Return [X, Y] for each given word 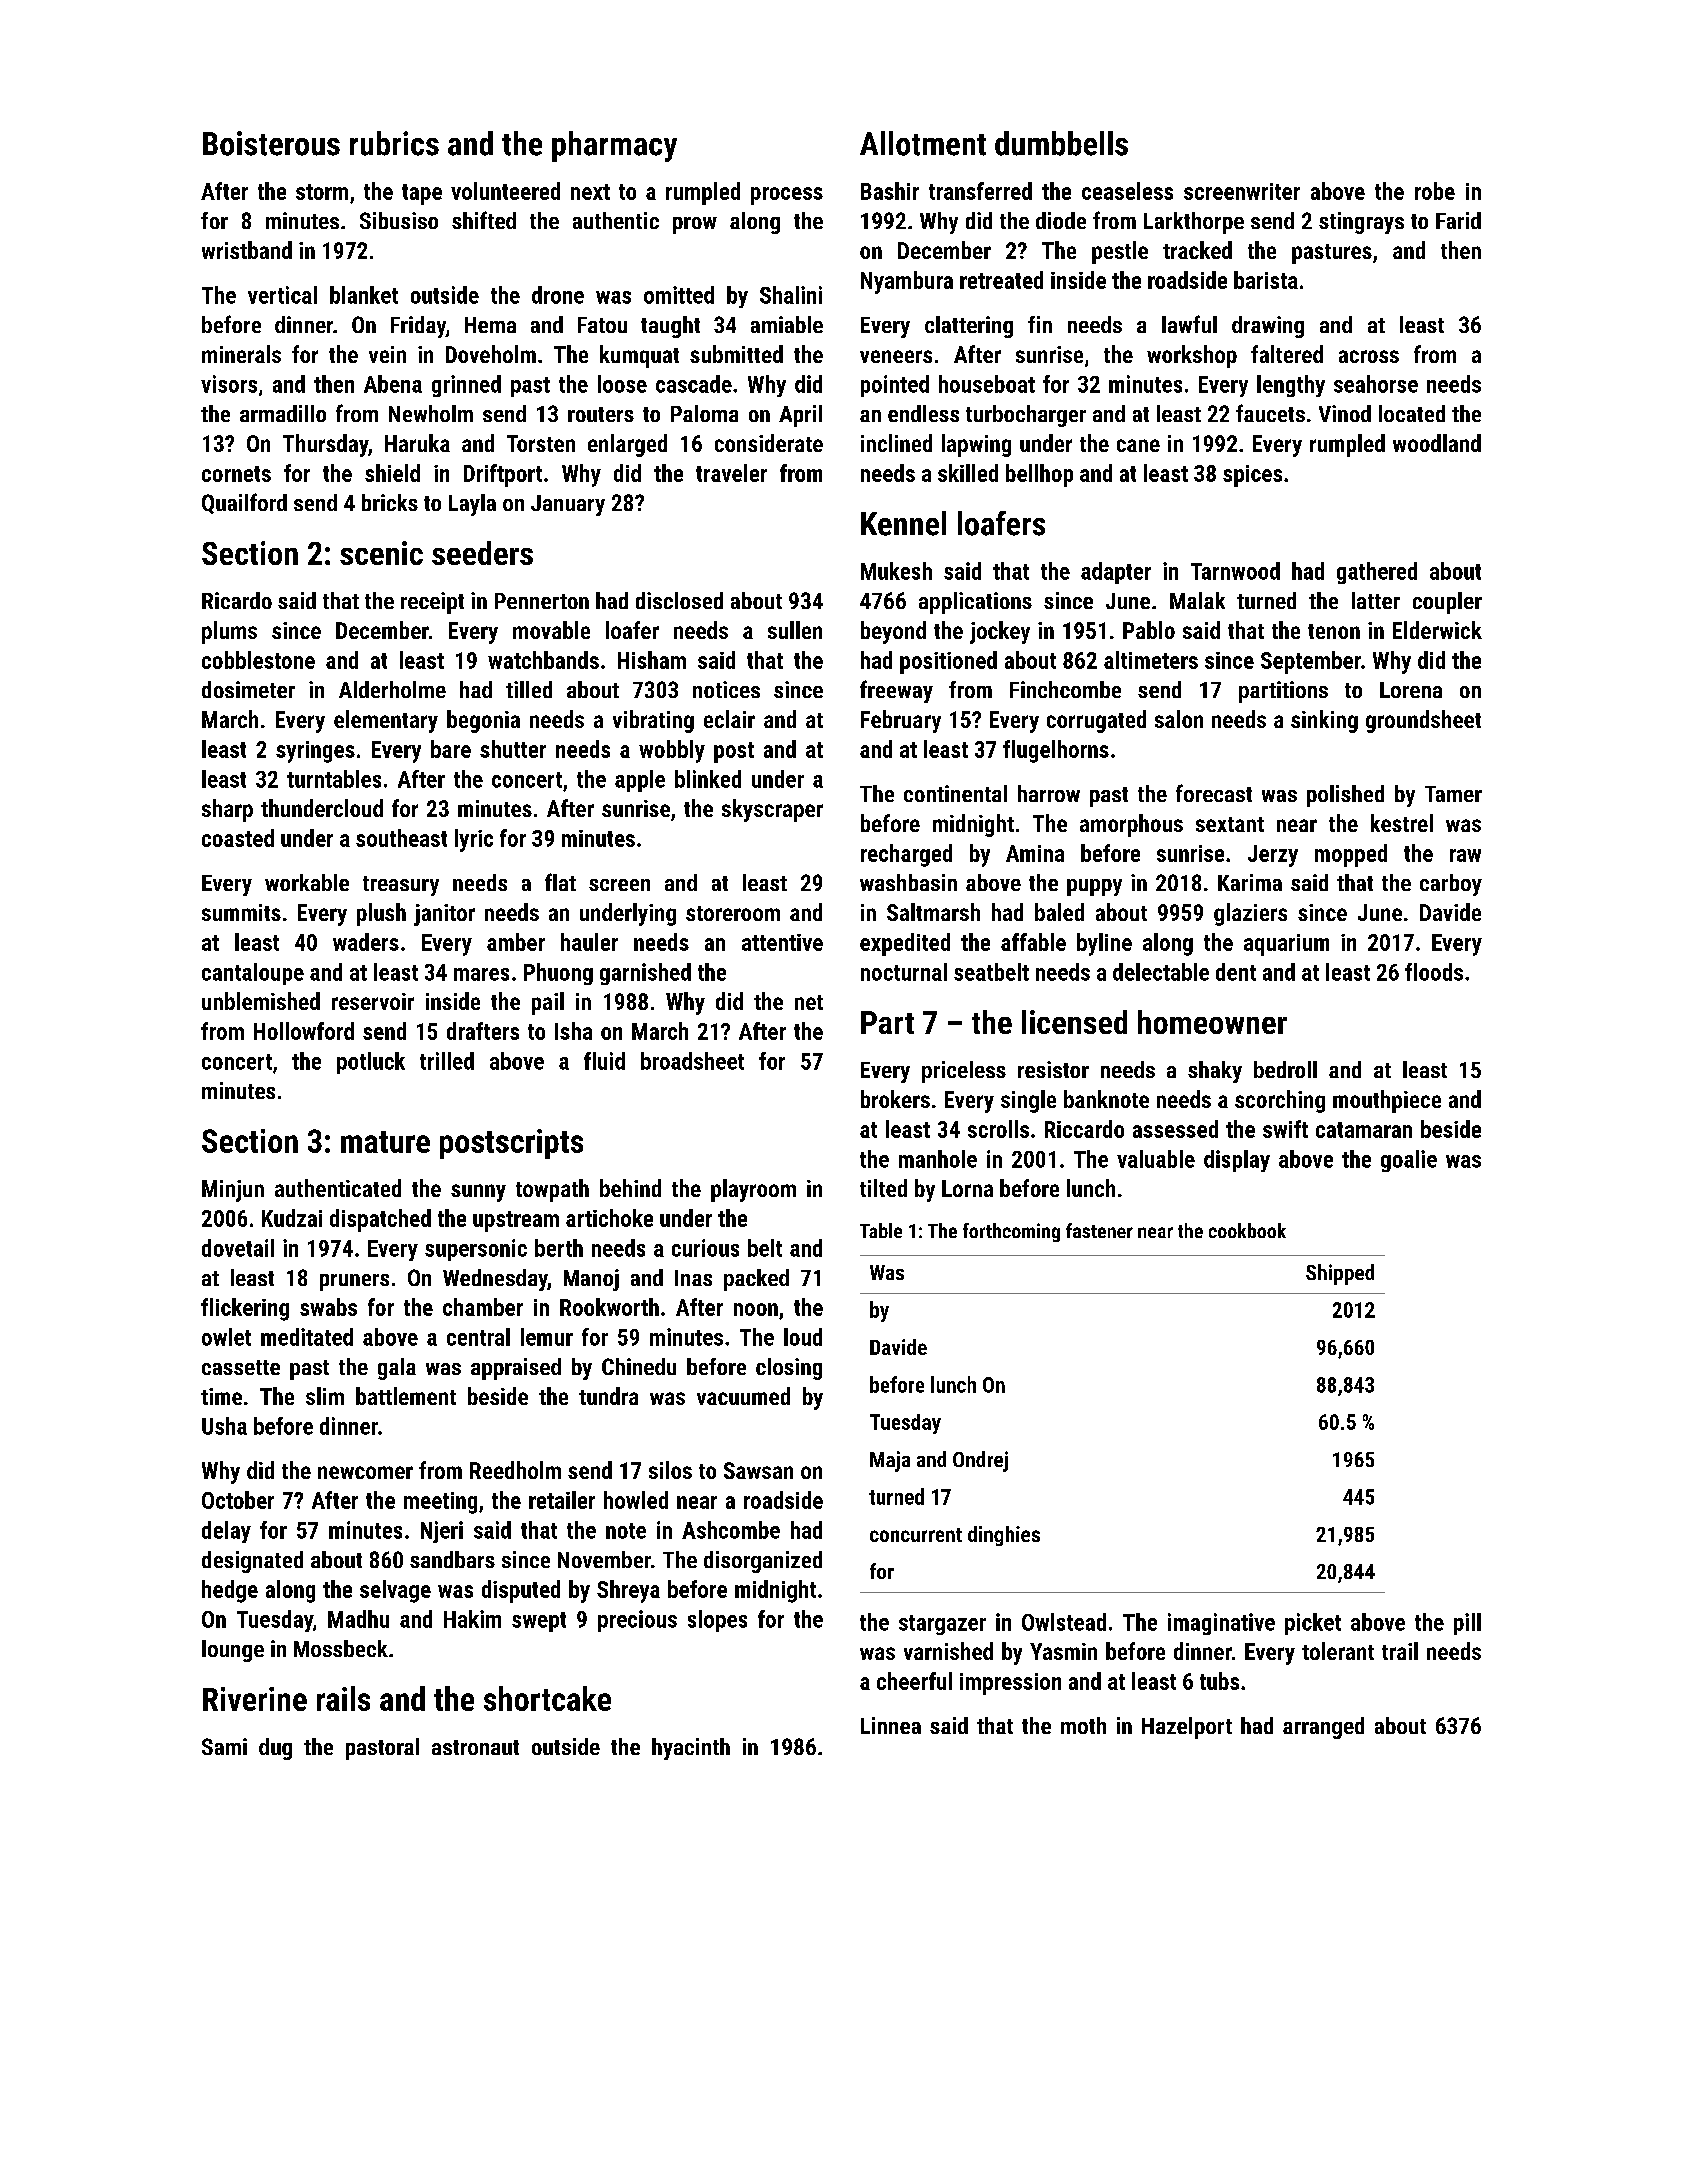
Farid [1458, 220]
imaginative [1221, 1624]
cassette [241, 1367]
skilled [968, 473]
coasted [238, 838]
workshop [1192, 356]
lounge [233, 1651]
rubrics [394, 143]
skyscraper [772, 810]
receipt [432, 603]
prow [695, 225]
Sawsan [758, 1470]
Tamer [1453, 794]
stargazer [942, 1625]
